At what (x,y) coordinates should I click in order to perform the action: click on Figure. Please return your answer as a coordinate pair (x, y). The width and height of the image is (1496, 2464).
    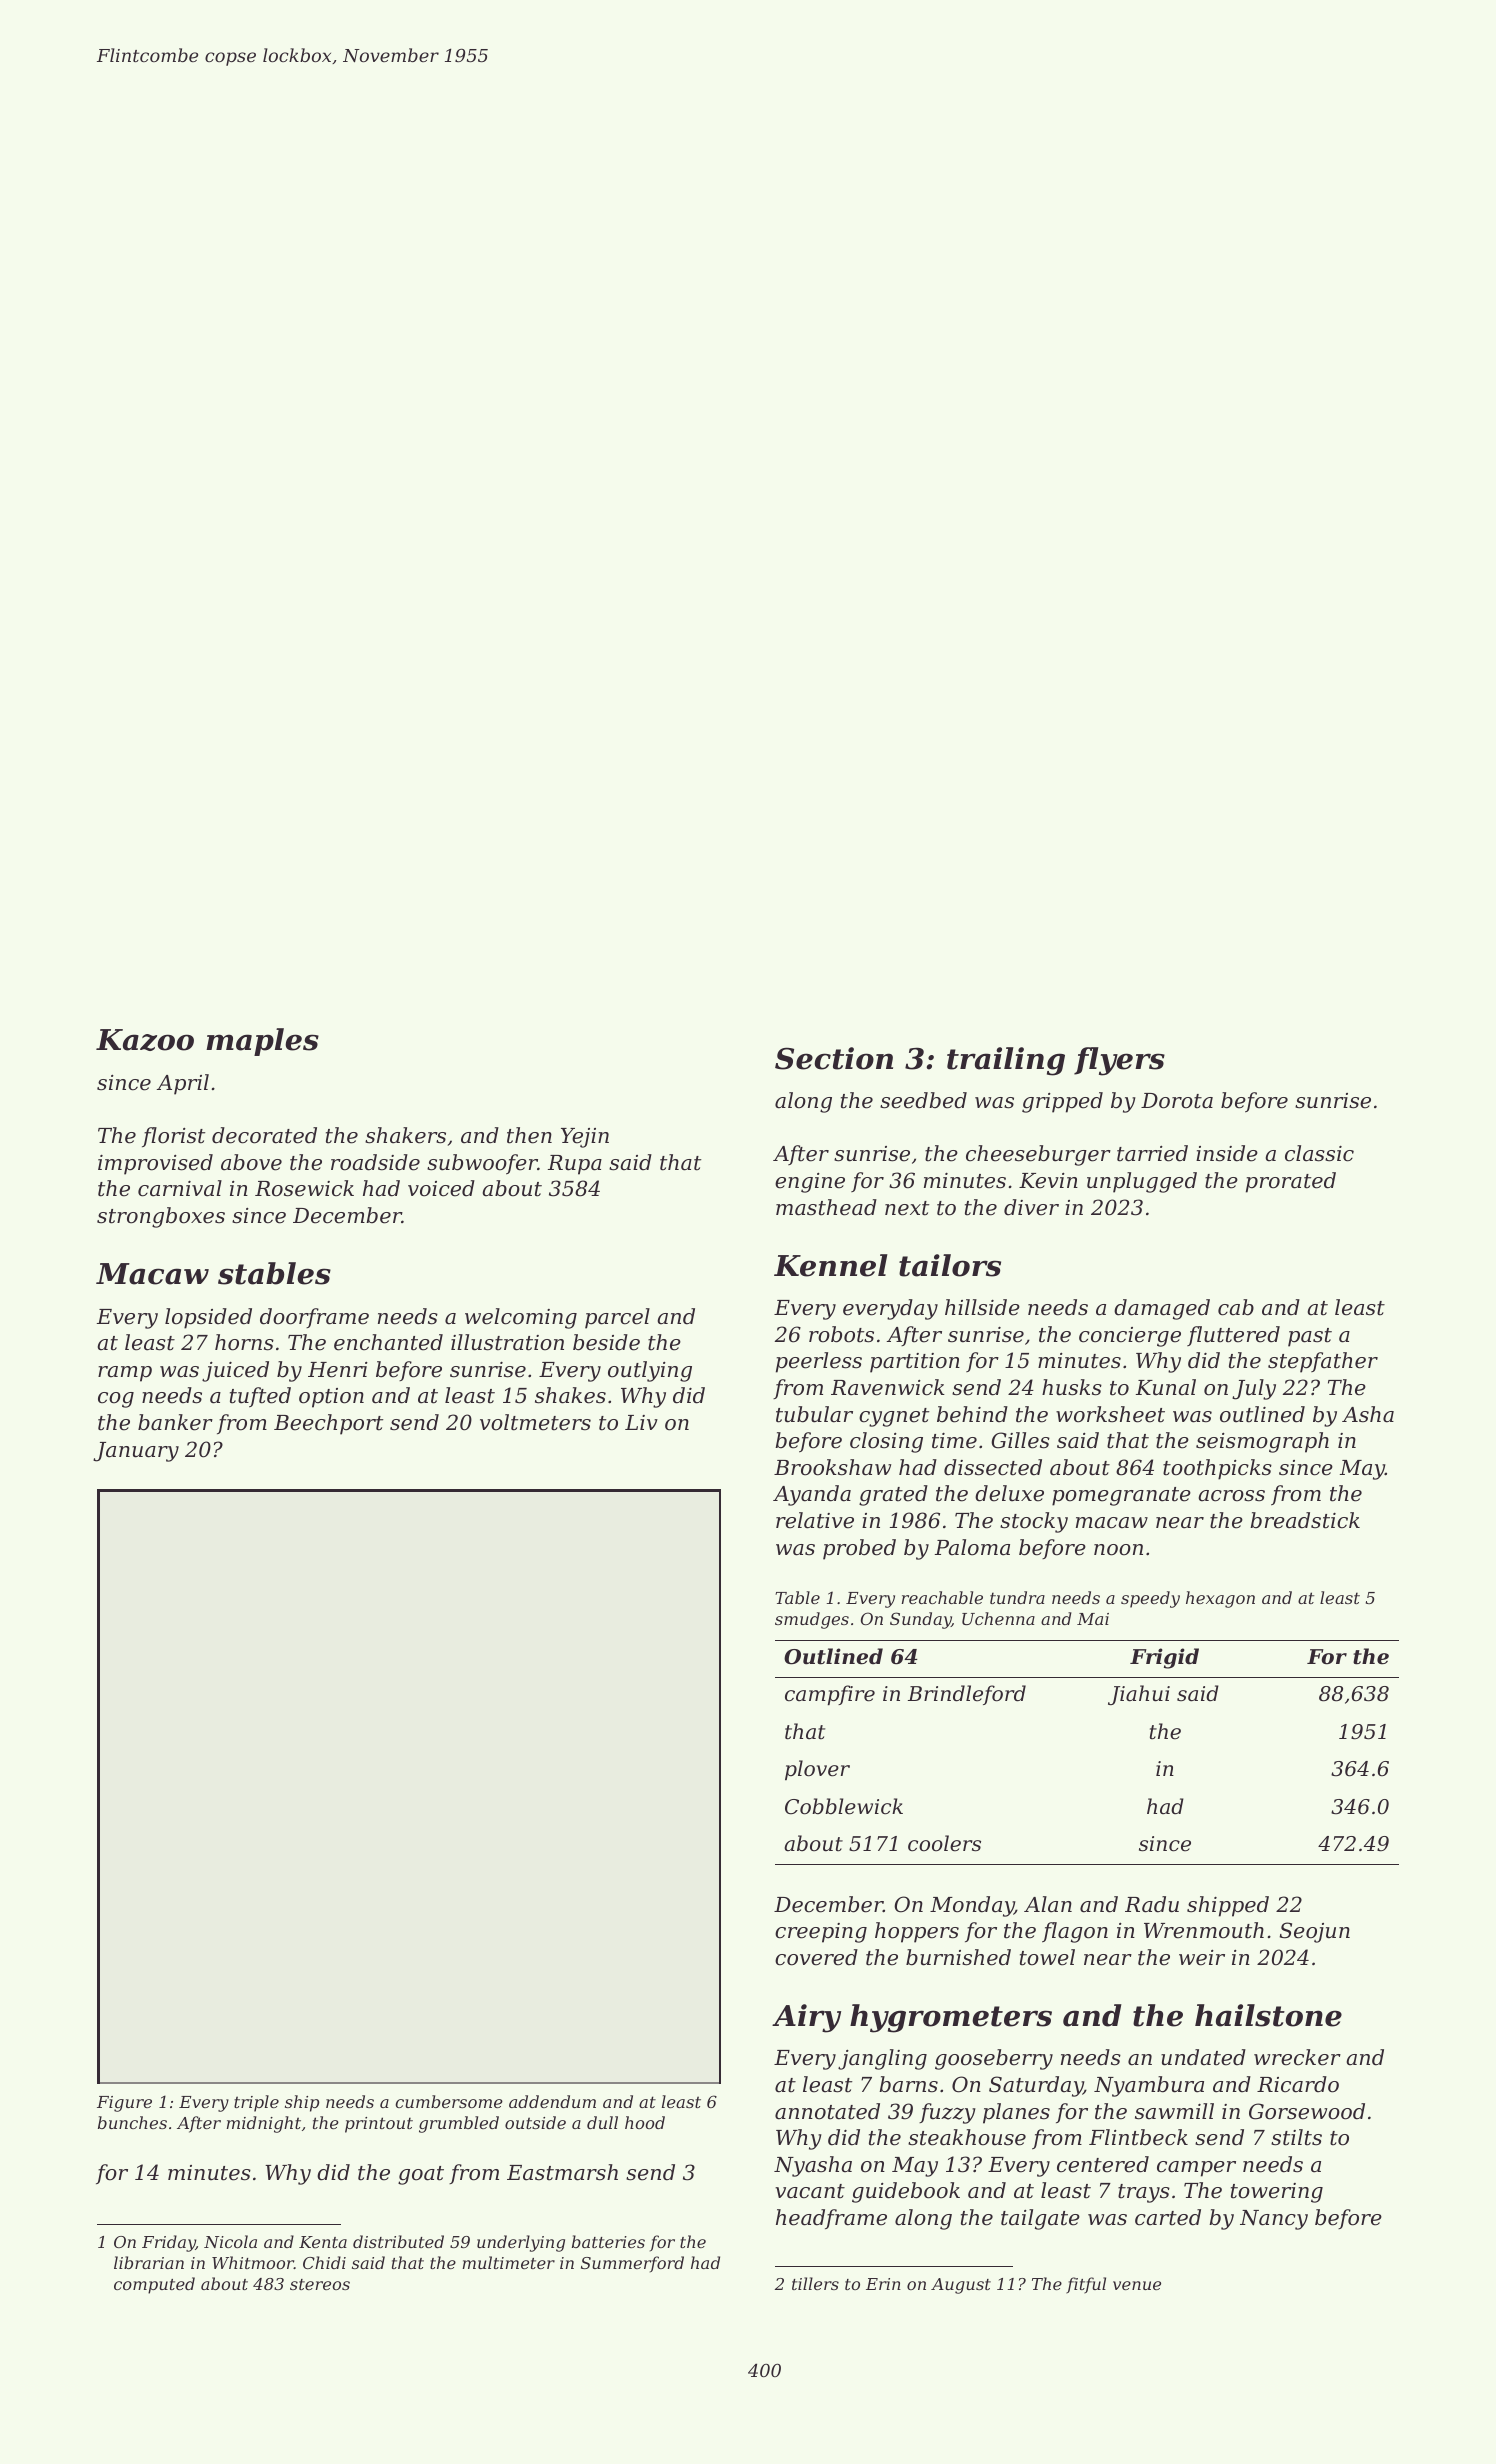
    Looking at the image, I should click on (124, 2104).
